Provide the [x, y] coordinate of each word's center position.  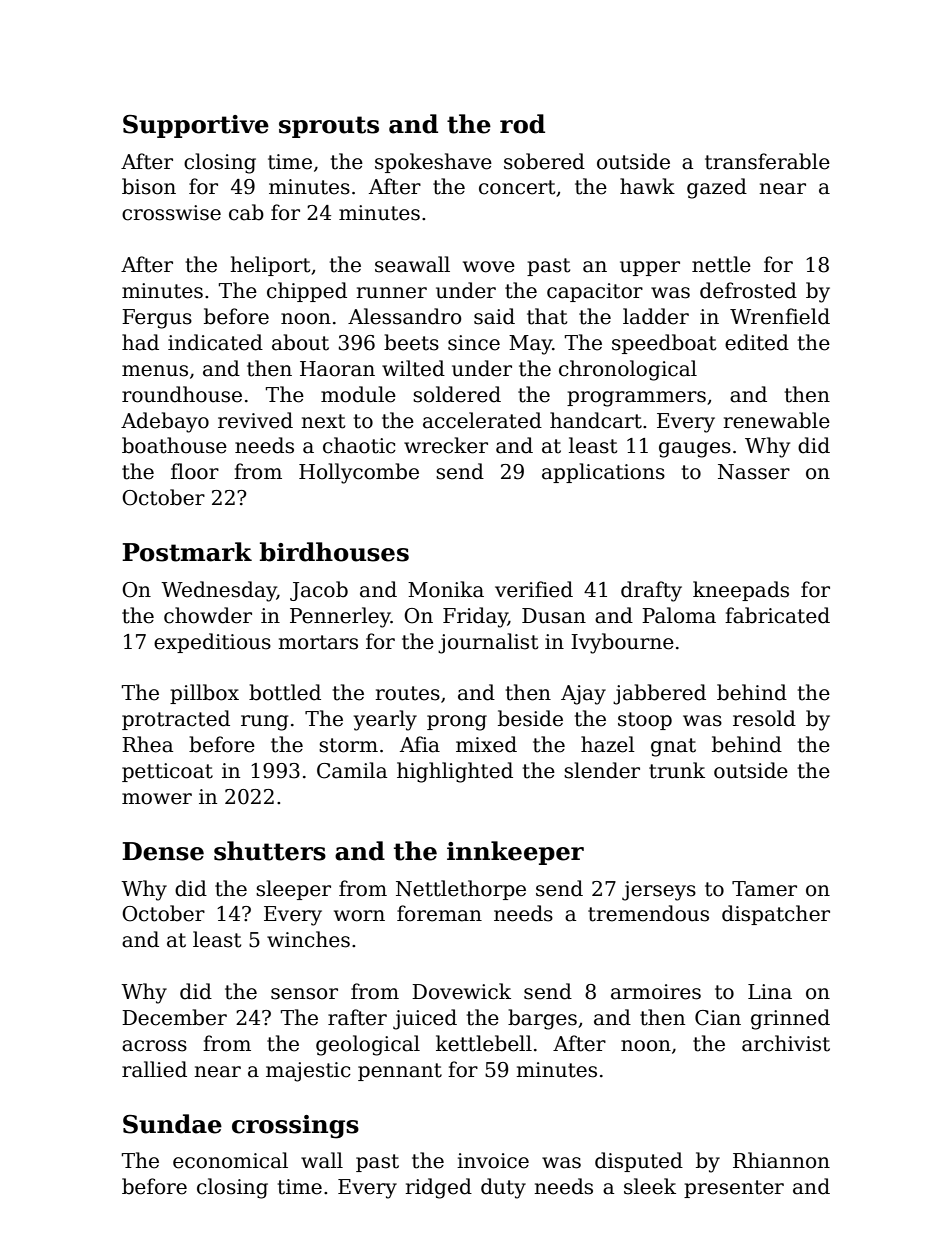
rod [522, 124]
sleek [650, 1186]
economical [230, 1160]
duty [503, 1188]
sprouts [329, 127]
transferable [767, 161]
